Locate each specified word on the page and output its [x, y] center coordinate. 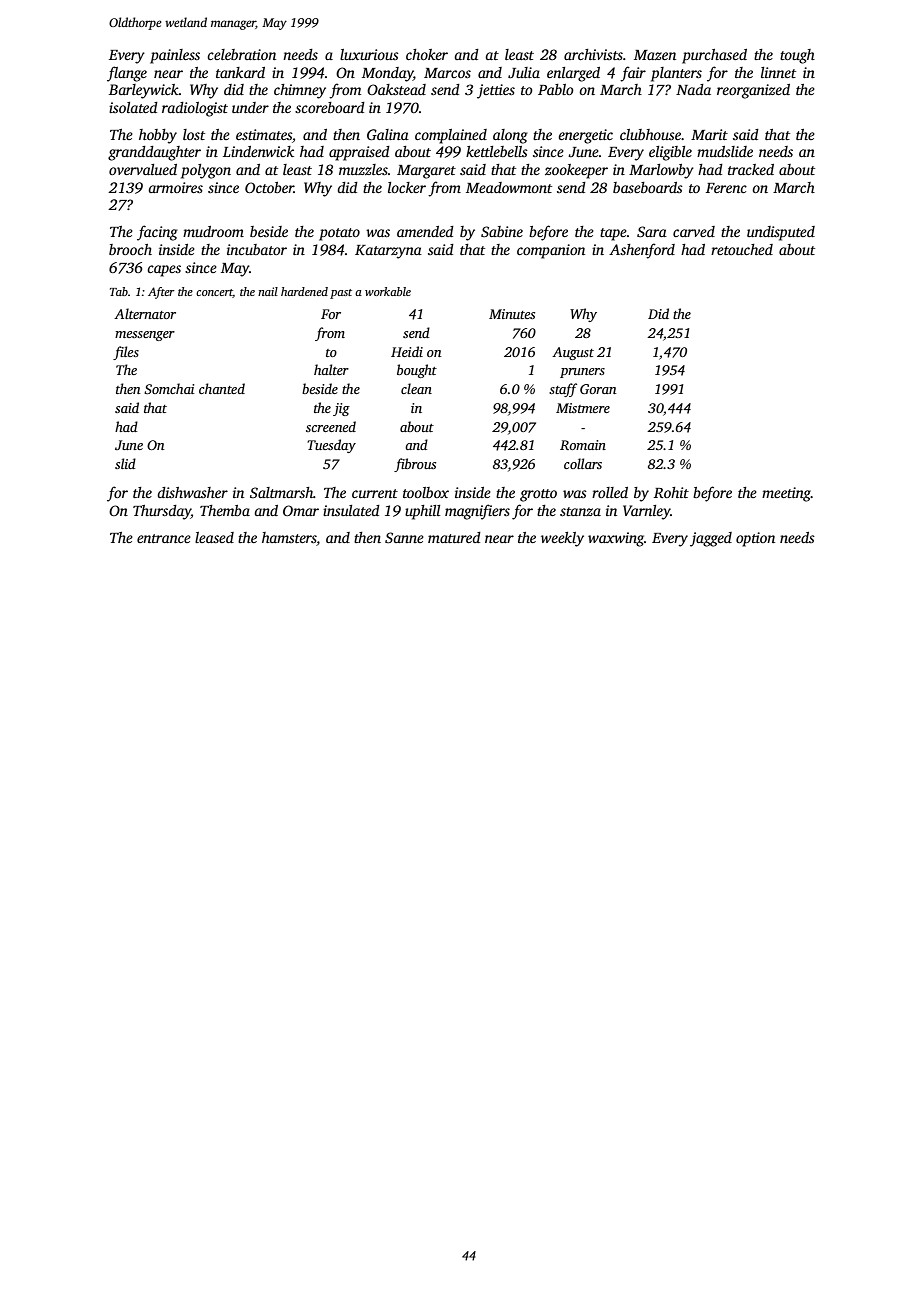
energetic [585, 136]
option [755, 539]
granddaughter [154, 153]
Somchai [169, 388]
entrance [164, 538]
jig [341, 409]
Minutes [512, 314]
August [573, 353]
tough [797, 56]
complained [451, 136]
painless [175, 56]
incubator [257, 249]
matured [454, 537]
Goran [598, 389]
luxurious [369, 54]
